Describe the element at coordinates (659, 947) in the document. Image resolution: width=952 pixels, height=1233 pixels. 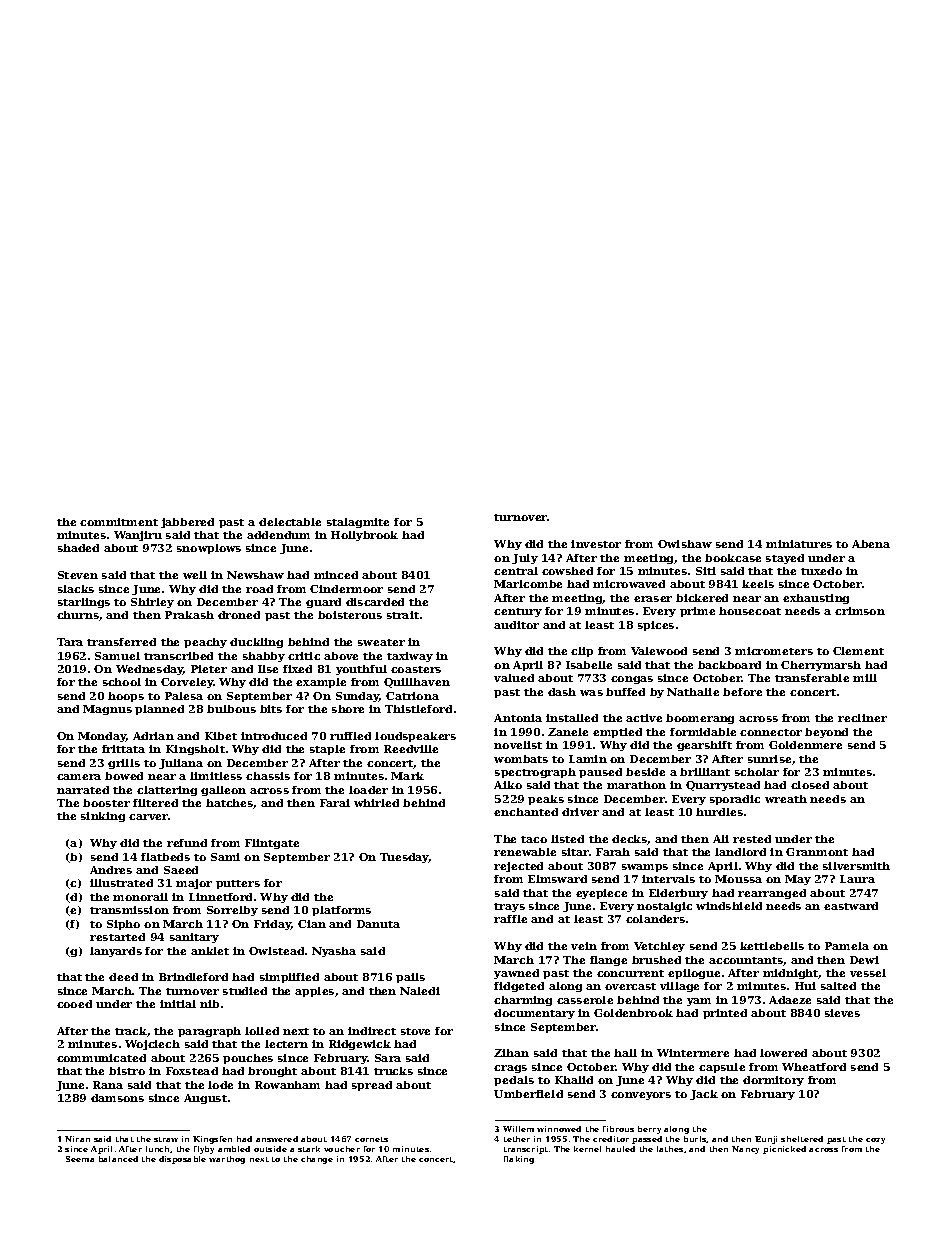
I see `Vetchley` at that location.
